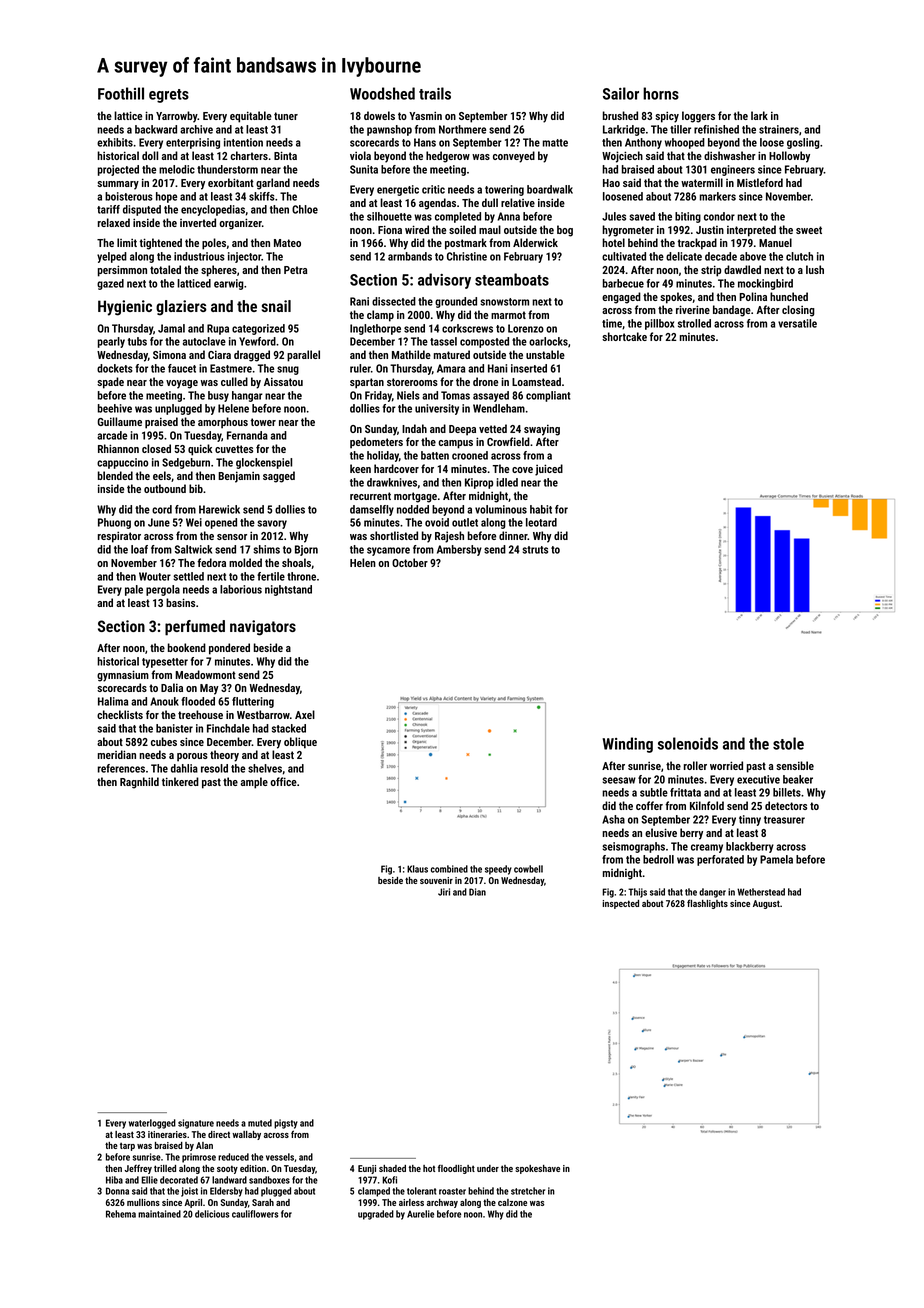 The height and width of the page is (1308, 924). I want to click on wallaby, so click(246, 1135).
